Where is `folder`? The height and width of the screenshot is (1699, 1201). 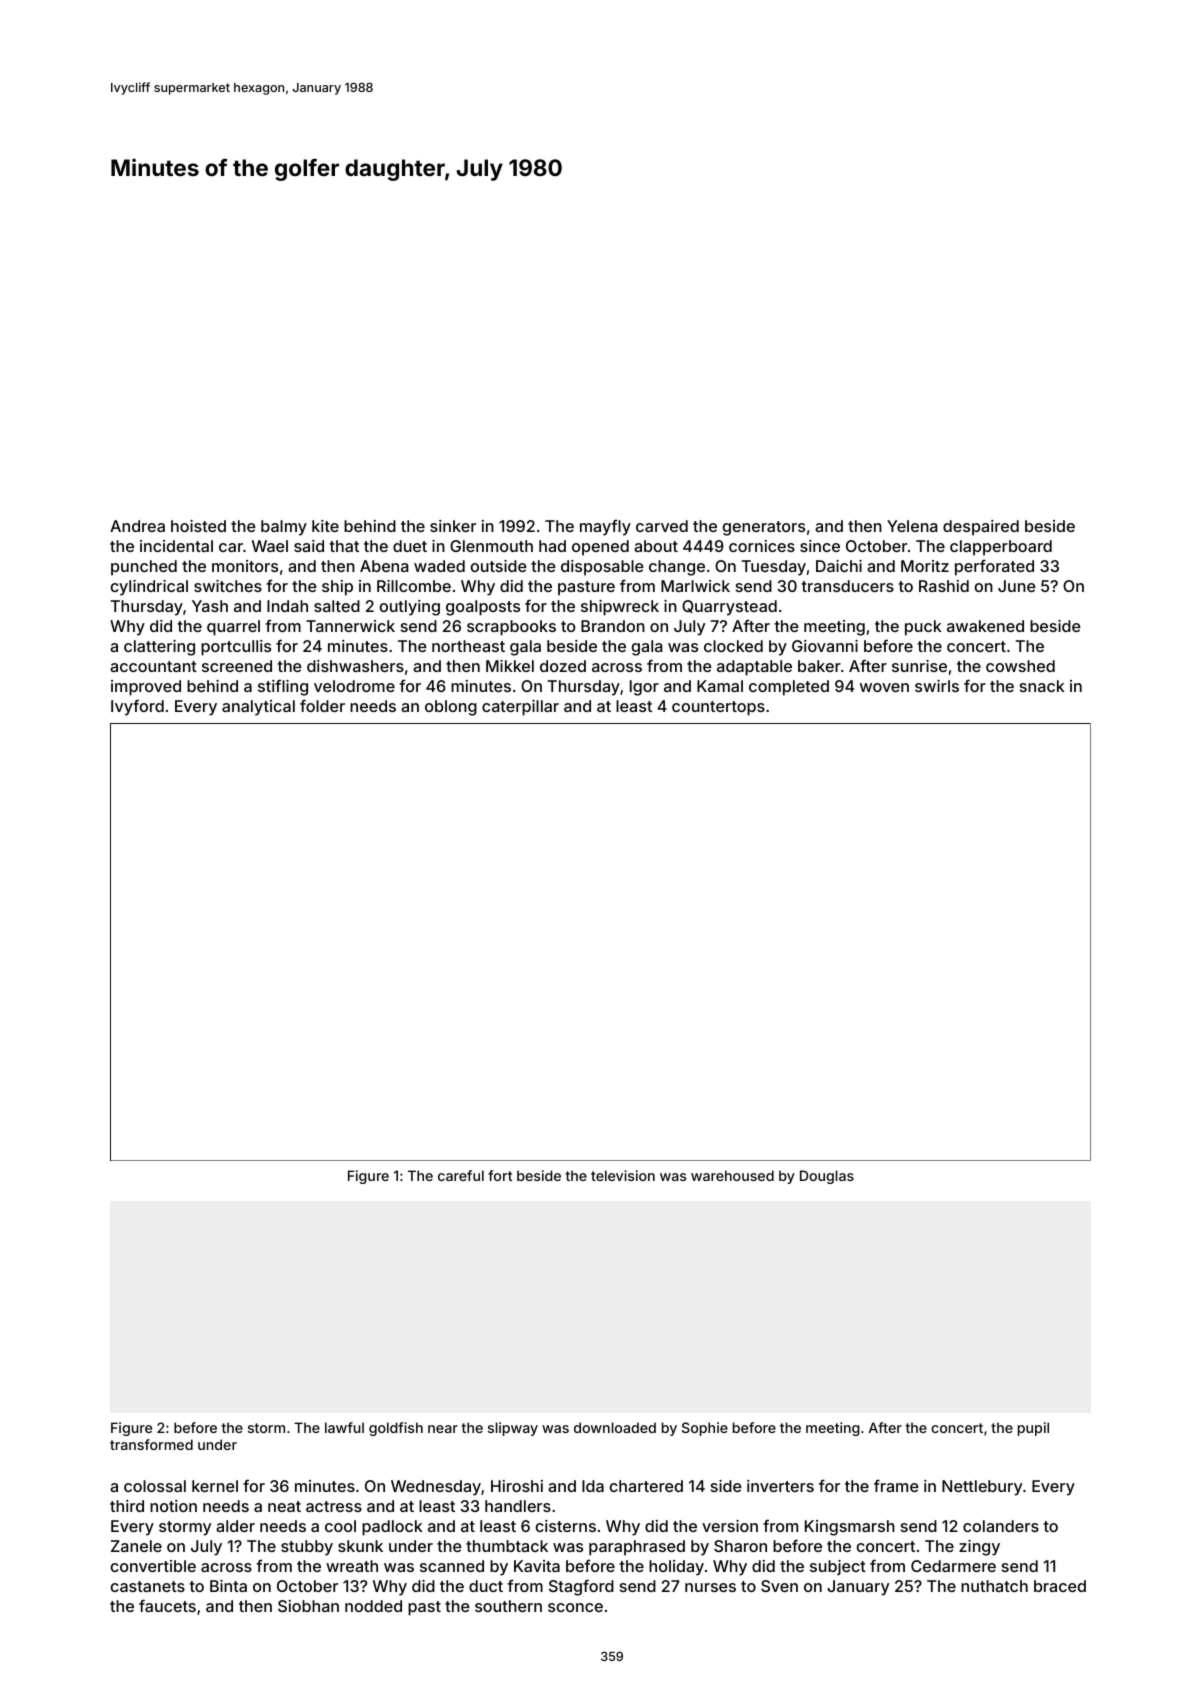 folder is located at coordinates (322, 705).
